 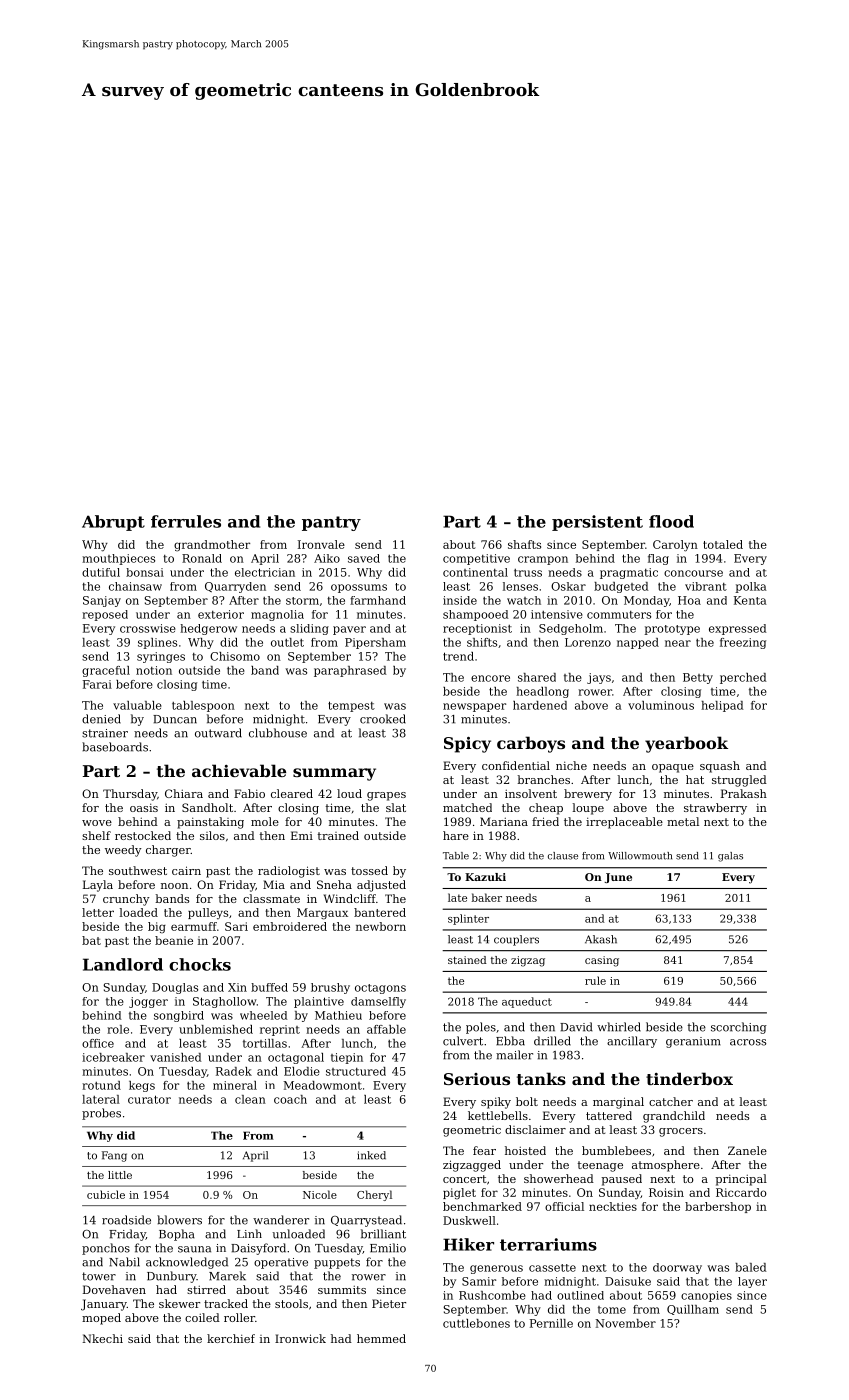 What do you see at coordinates (106, 1249) in the document?
I see `ponchos` at bounding box center [106, 1249].
